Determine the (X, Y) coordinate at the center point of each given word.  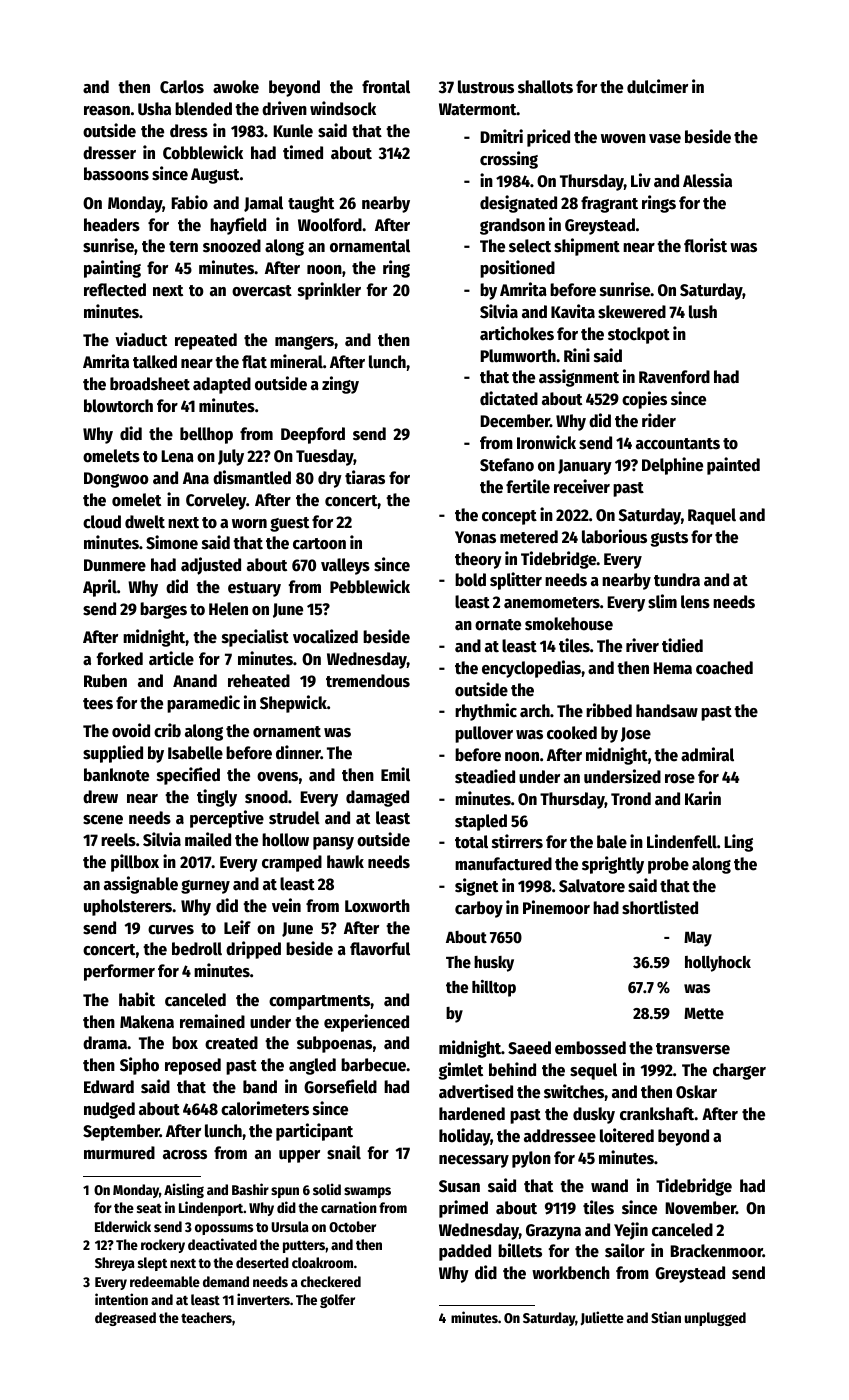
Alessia (707, 180)
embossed (590, 1048)
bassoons (116, 174)
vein (286, 905)
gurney (205, 887)
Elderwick (123, 1226)
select (530, 246)
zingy (340, 385)
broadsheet (150, 384)
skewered (632, 312)
